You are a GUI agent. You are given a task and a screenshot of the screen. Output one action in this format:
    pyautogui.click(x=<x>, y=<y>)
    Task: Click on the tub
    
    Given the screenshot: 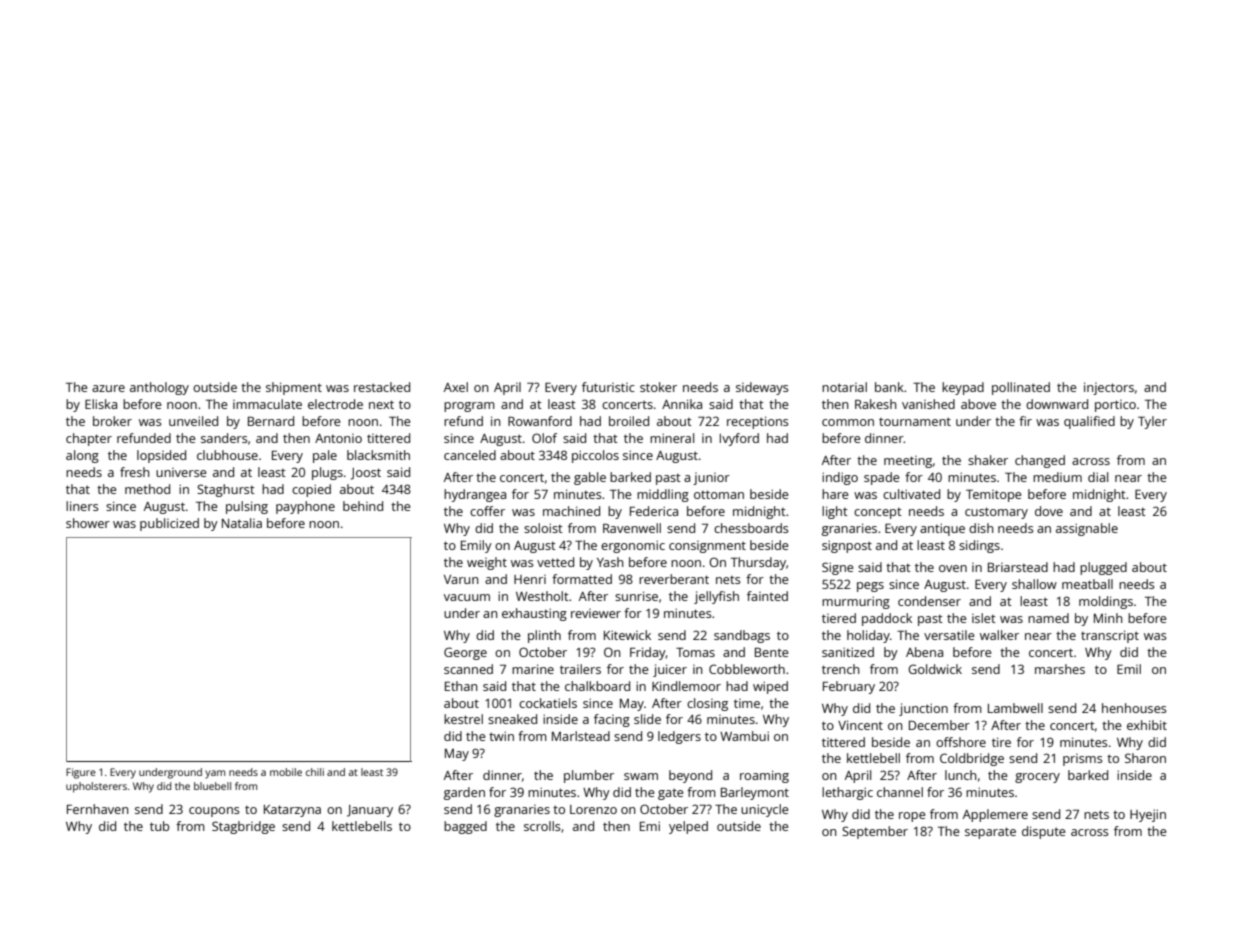 What is the action you would take?
    pyautogui.click(x=159, y=826)
